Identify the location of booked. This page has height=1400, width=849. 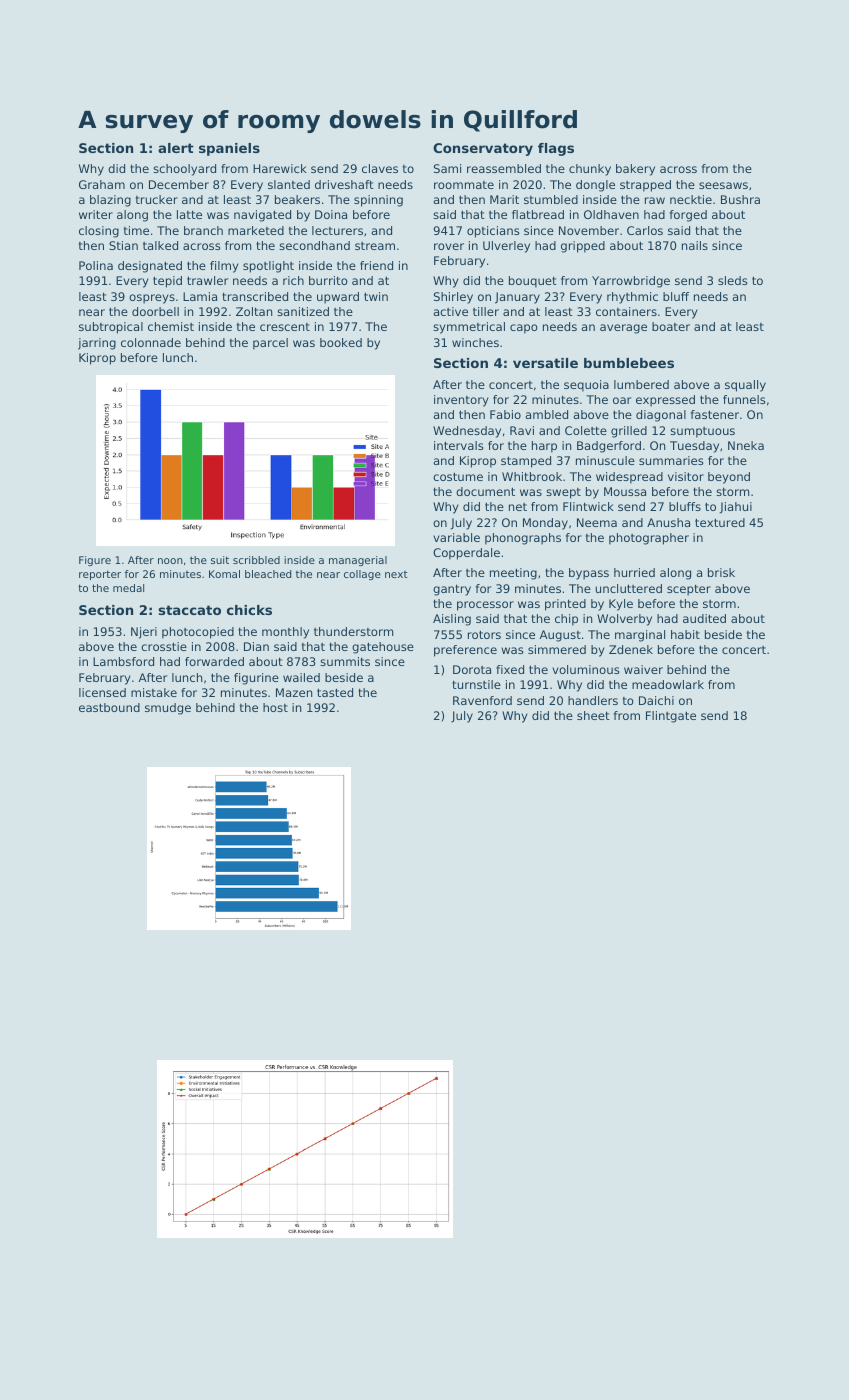
(341, 342).
